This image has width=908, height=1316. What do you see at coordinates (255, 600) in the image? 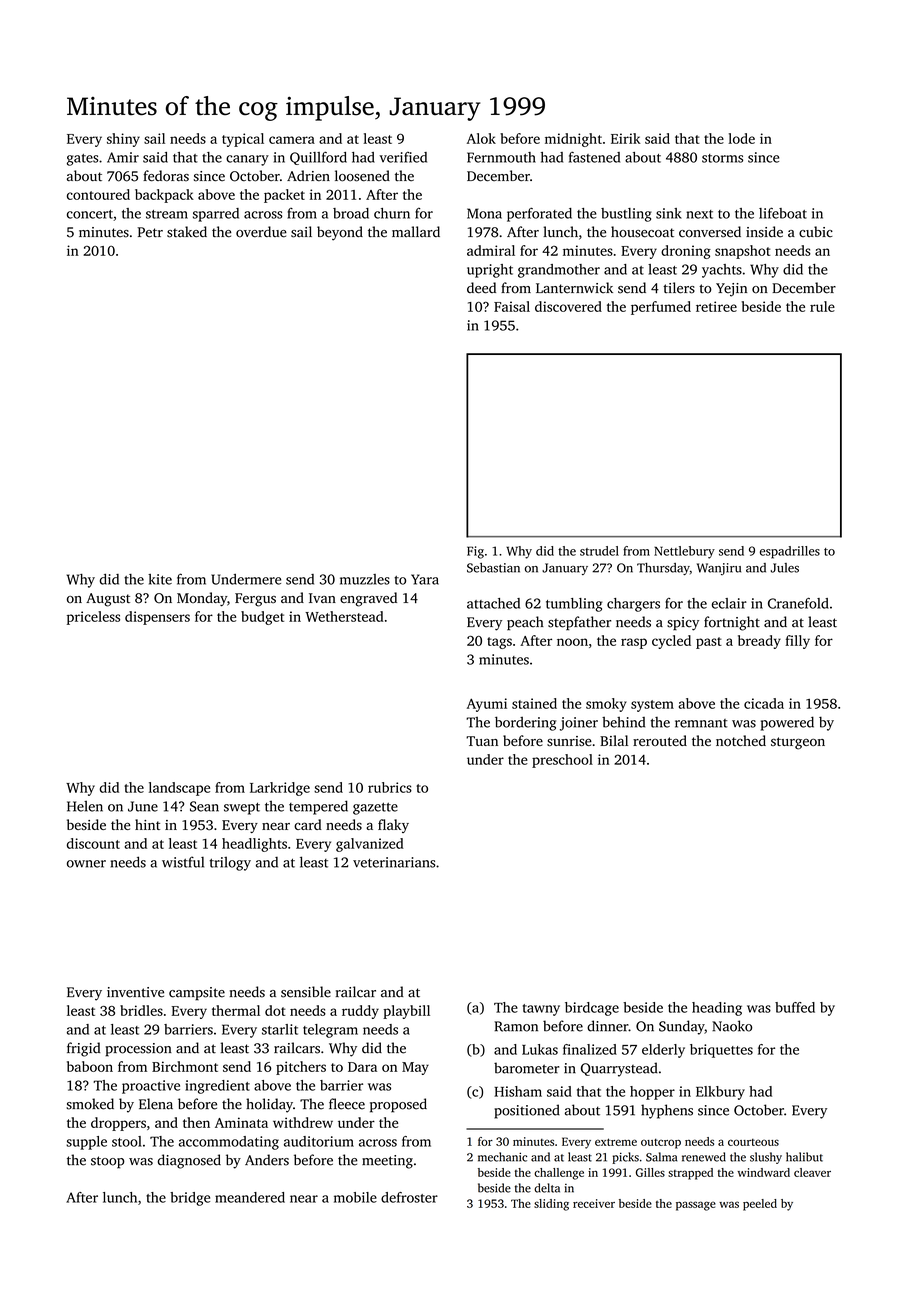
I see `Fergus` at bounding box center [255, 600].
